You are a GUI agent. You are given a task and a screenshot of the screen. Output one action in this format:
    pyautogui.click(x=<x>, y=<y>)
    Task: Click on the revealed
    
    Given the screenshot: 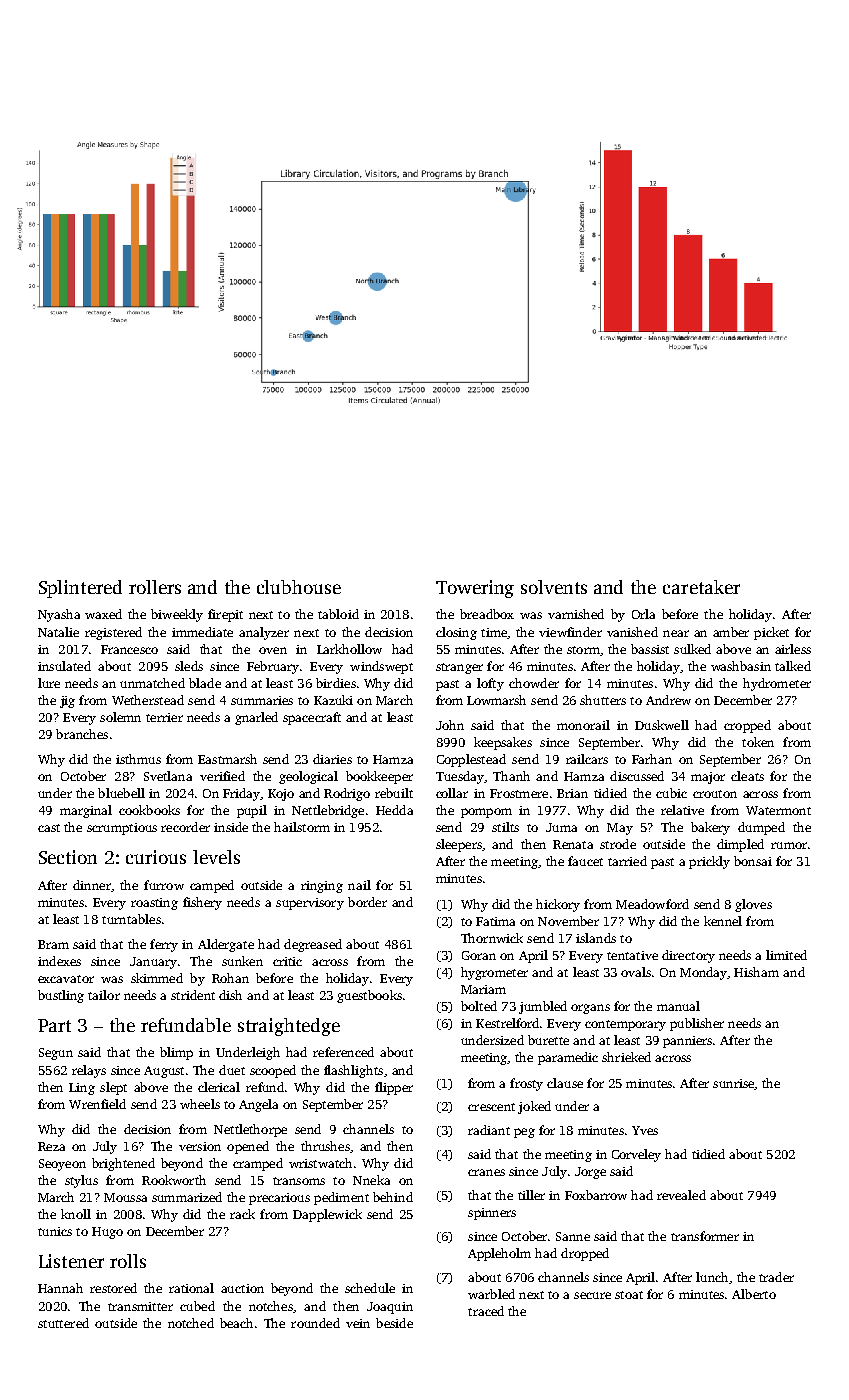 What is the action you would take?
    pyautogui.click(x=681, y=1195)
